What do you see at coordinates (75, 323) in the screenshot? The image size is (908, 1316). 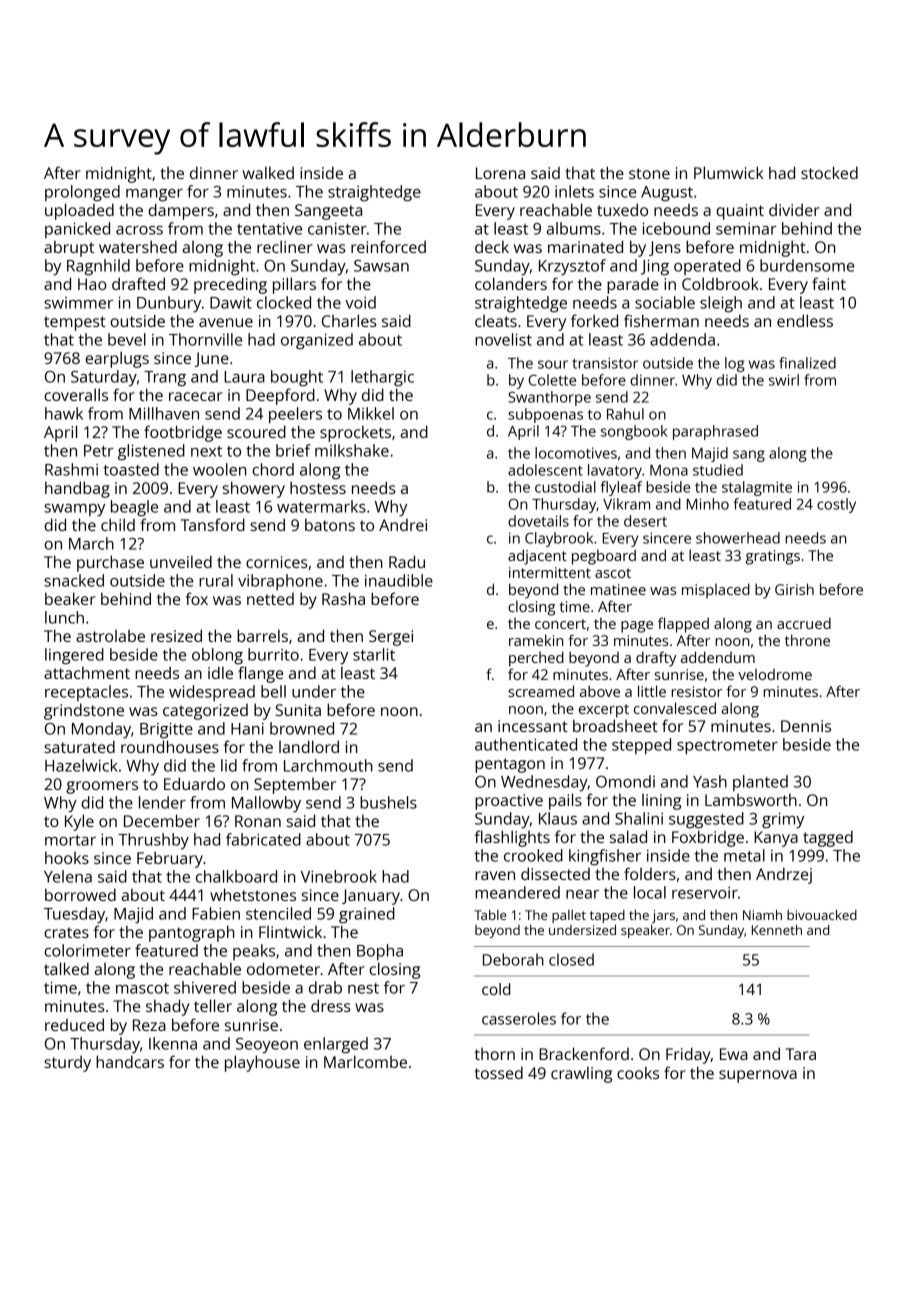 I see `tempest` at bounding box center [75, 323].
